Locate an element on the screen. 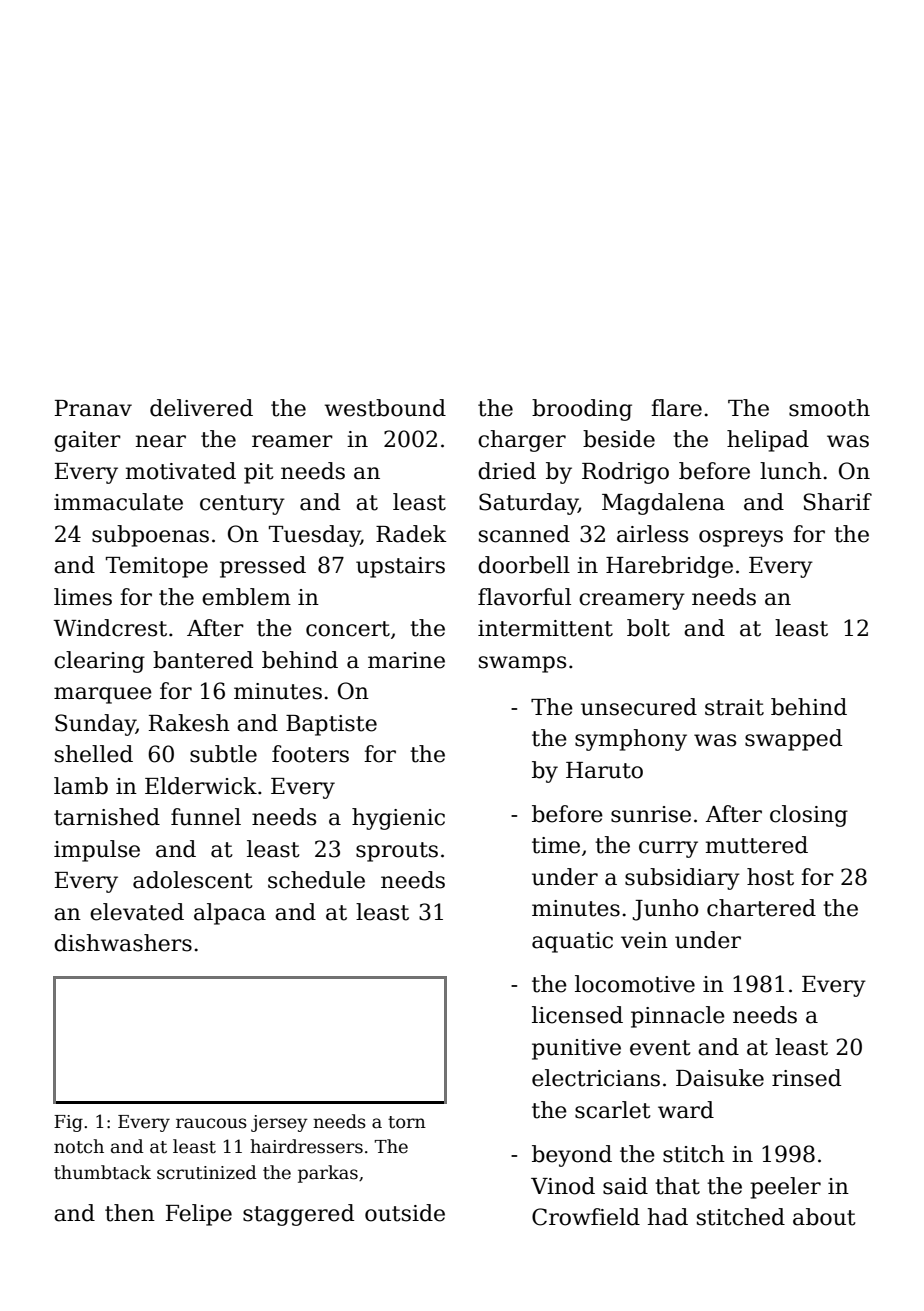 This screenshot has height=1311, width=924. dishwashers is located at coordinates (123, 943).
